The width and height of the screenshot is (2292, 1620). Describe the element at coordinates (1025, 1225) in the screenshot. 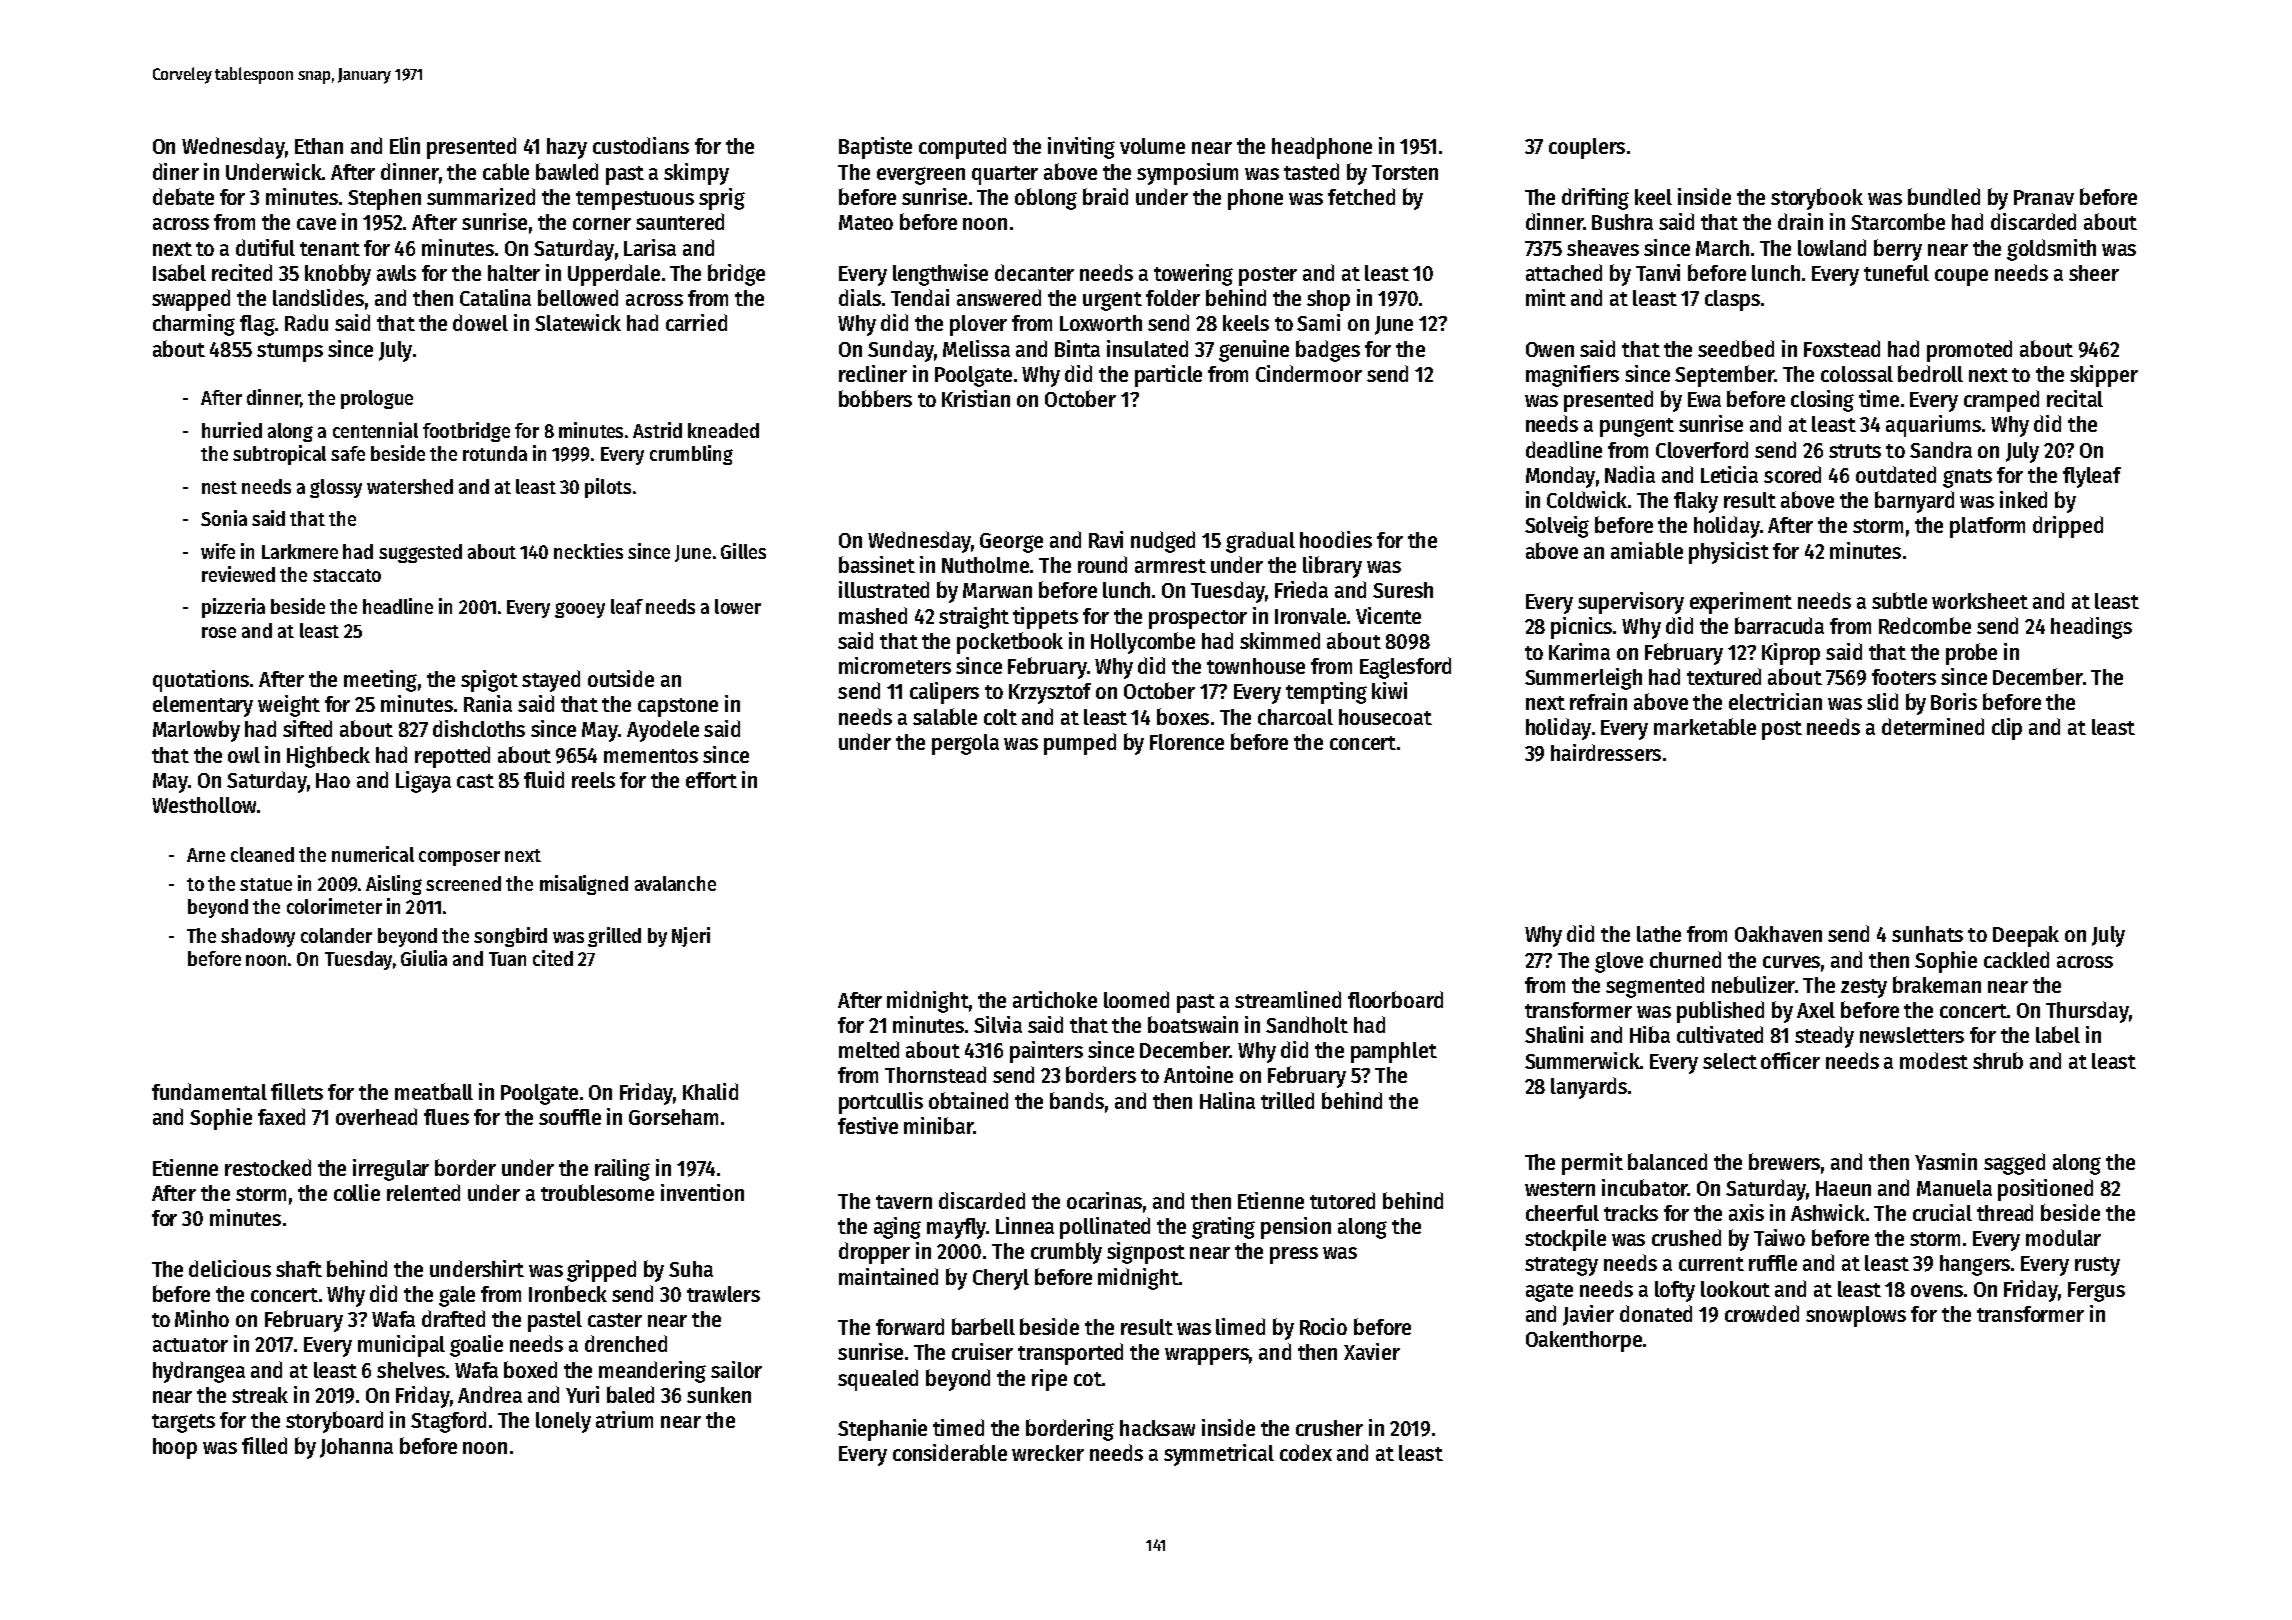

I see `Linnea` at that location.
